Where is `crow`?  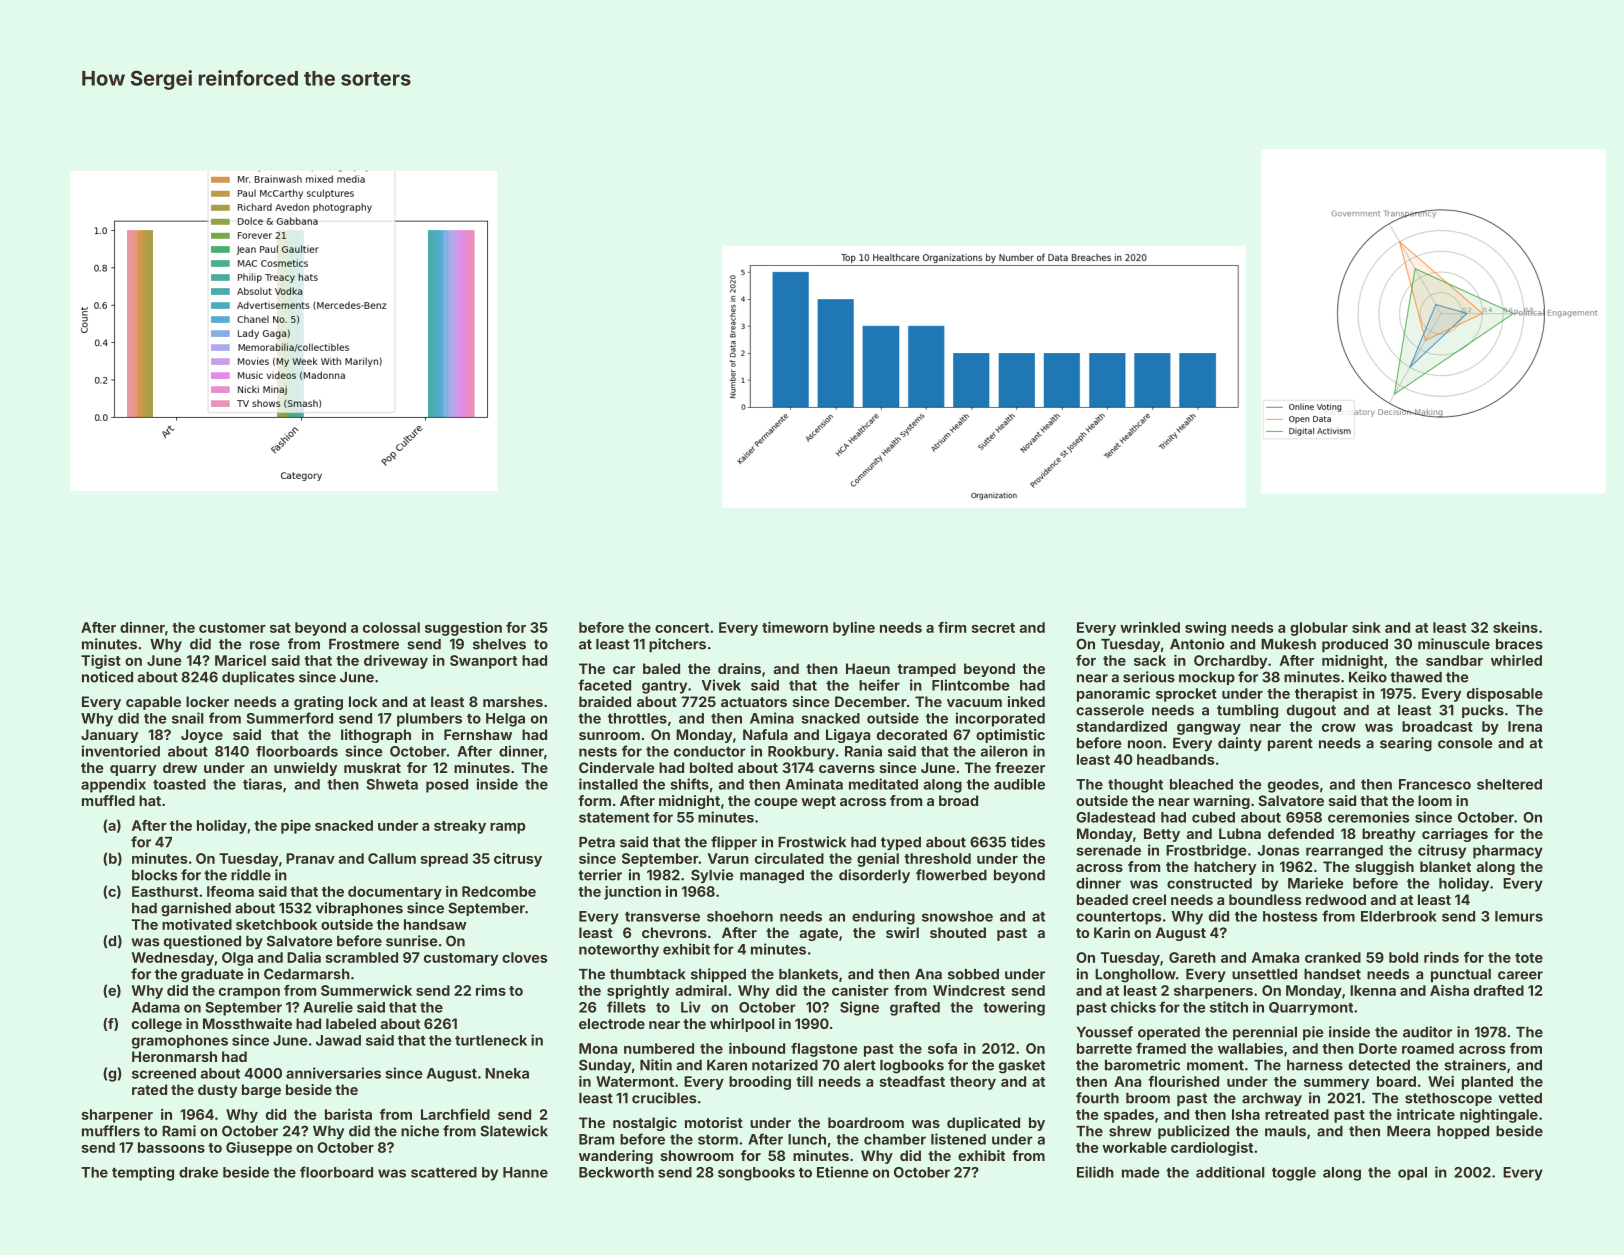
crow is located at coordinates (1339, 728).
